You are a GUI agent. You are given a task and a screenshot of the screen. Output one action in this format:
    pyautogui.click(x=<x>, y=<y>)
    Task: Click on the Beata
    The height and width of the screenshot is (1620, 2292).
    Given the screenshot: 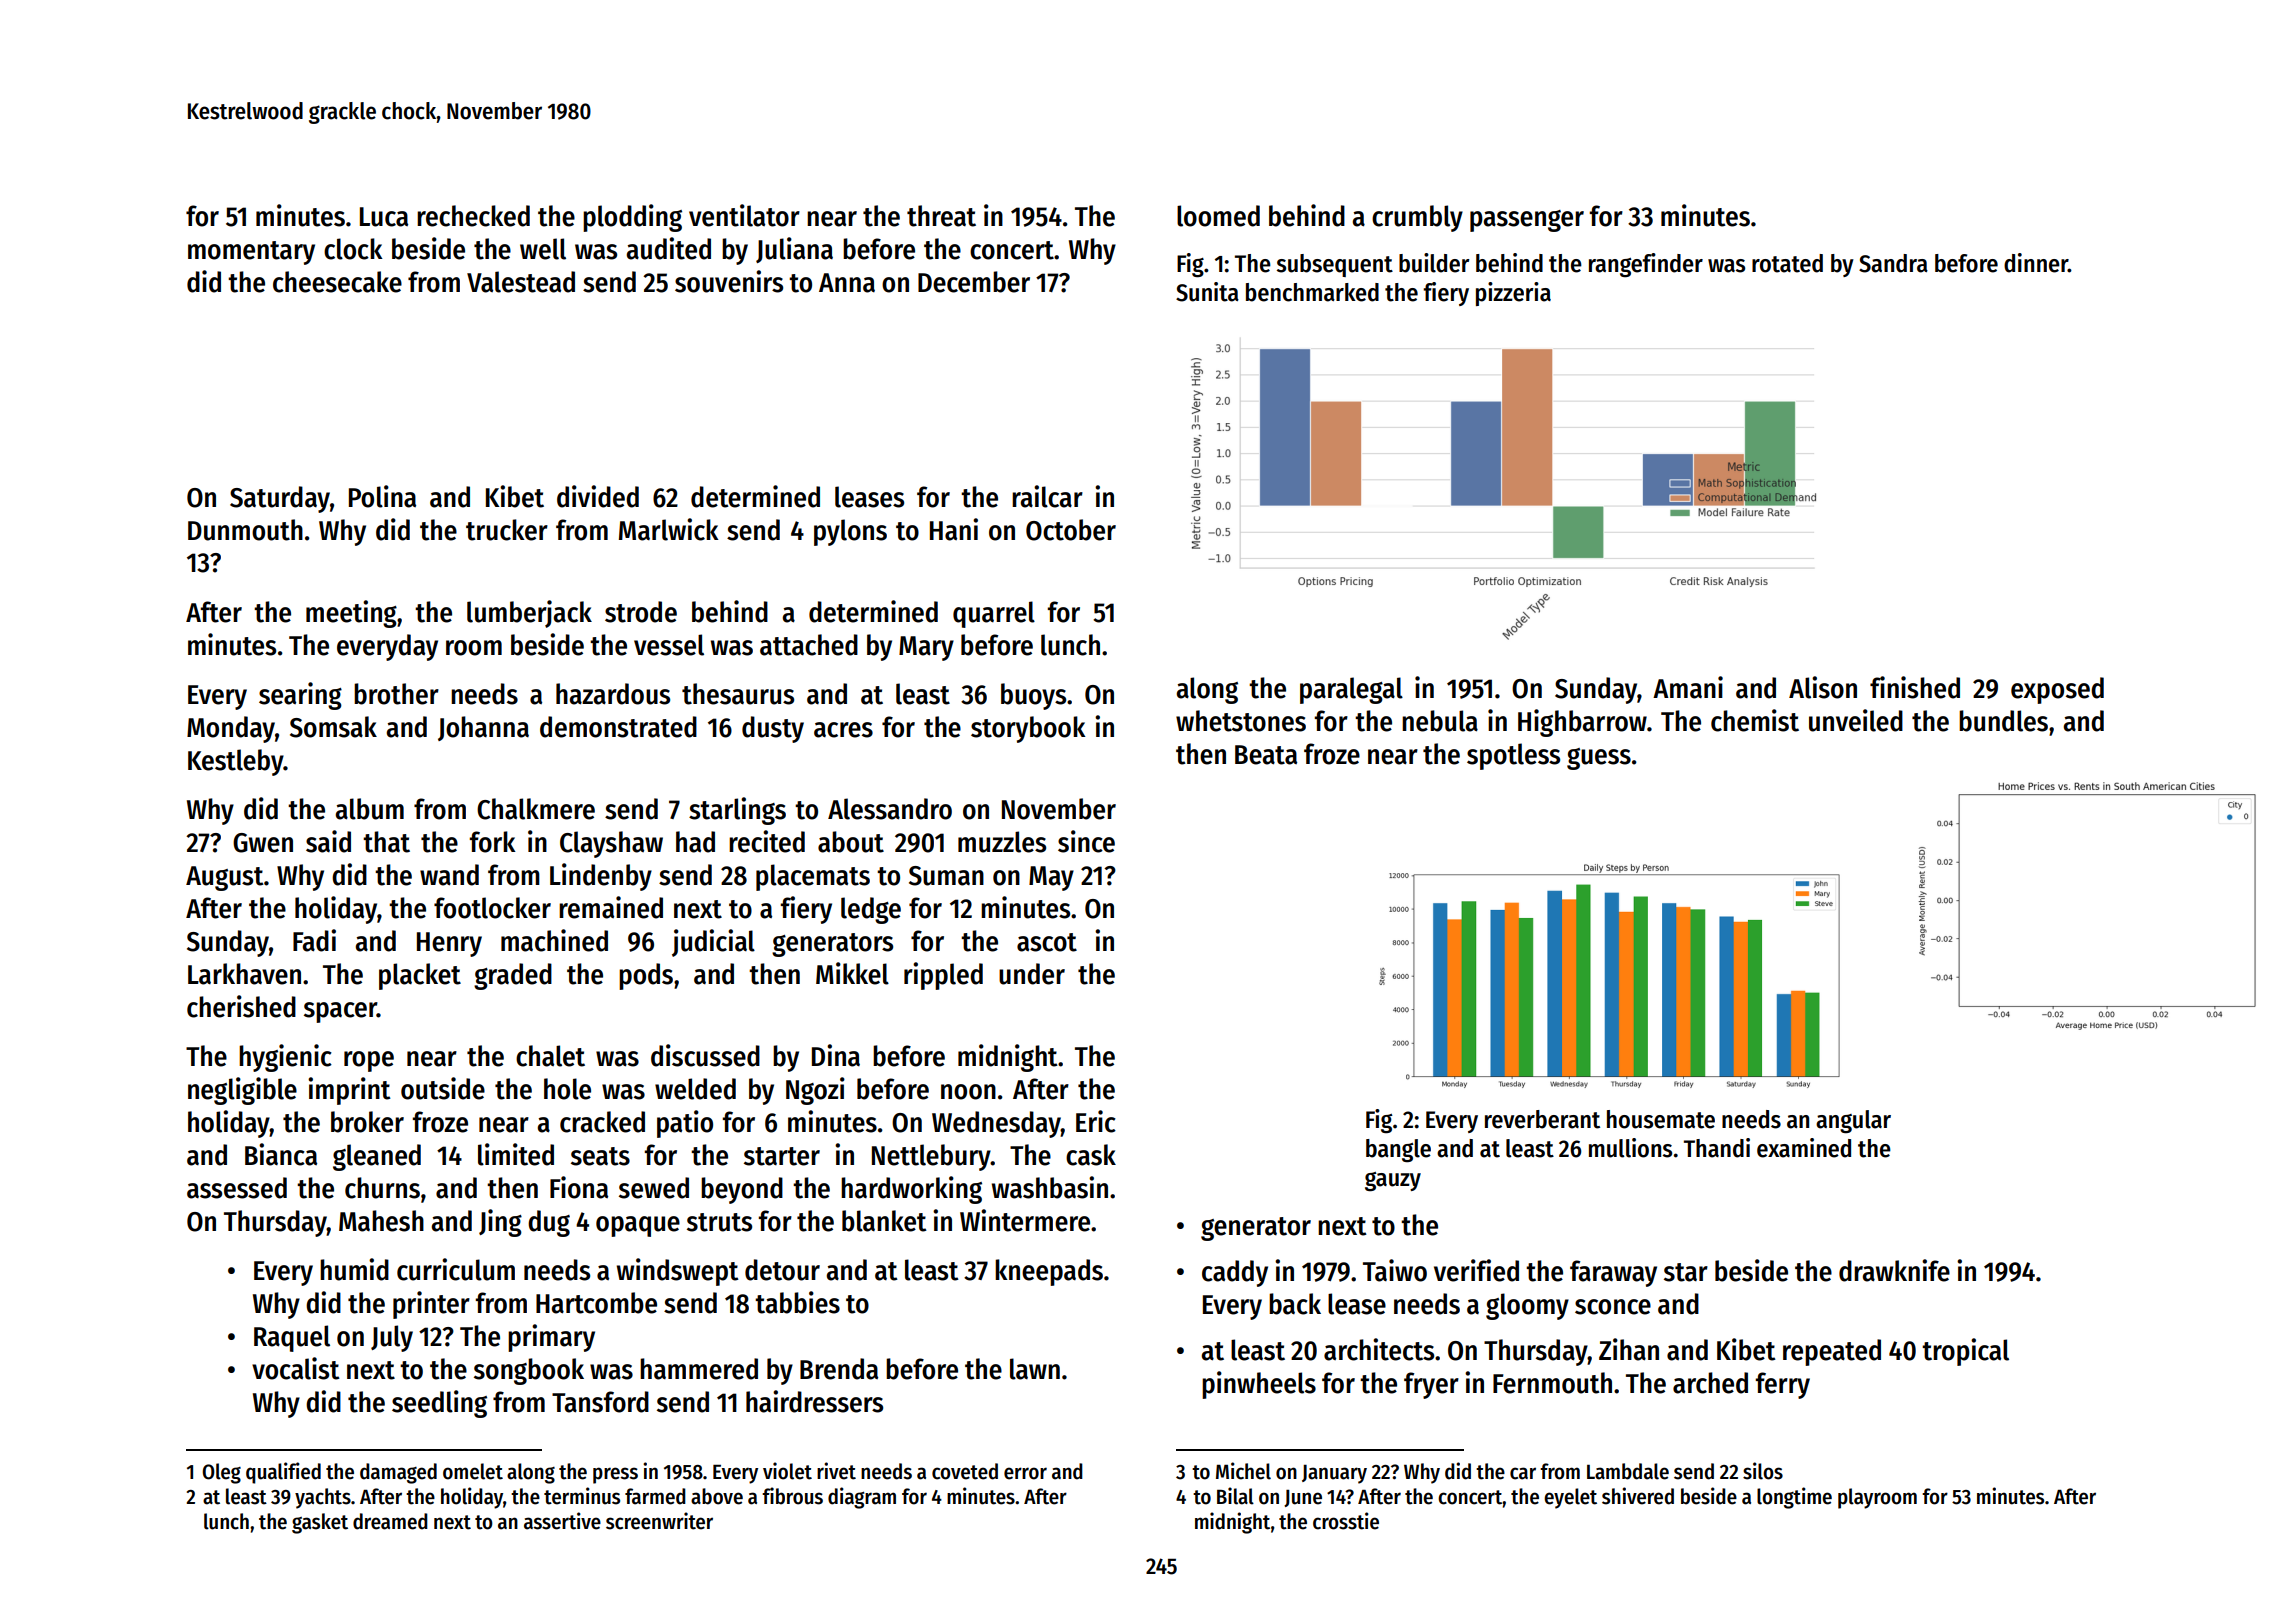 What is the action you would take?
    pyautogui.click(x=1266, y=755)
